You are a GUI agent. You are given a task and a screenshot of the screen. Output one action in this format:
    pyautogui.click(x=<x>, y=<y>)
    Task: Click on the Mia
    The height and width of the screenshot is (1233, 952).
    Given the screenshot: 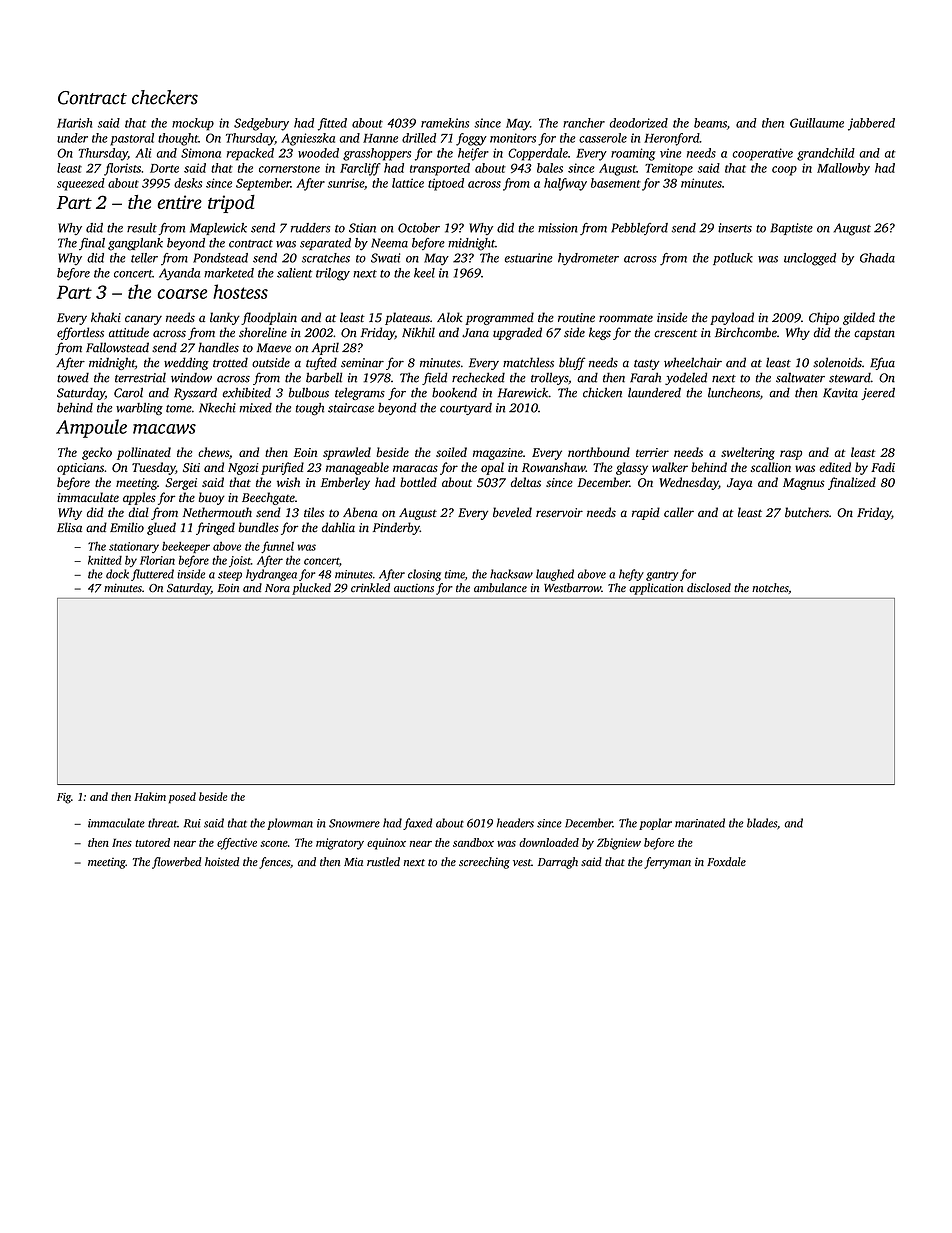 What is the action you would take?
    pyautogui.click(x=353, y=862)
